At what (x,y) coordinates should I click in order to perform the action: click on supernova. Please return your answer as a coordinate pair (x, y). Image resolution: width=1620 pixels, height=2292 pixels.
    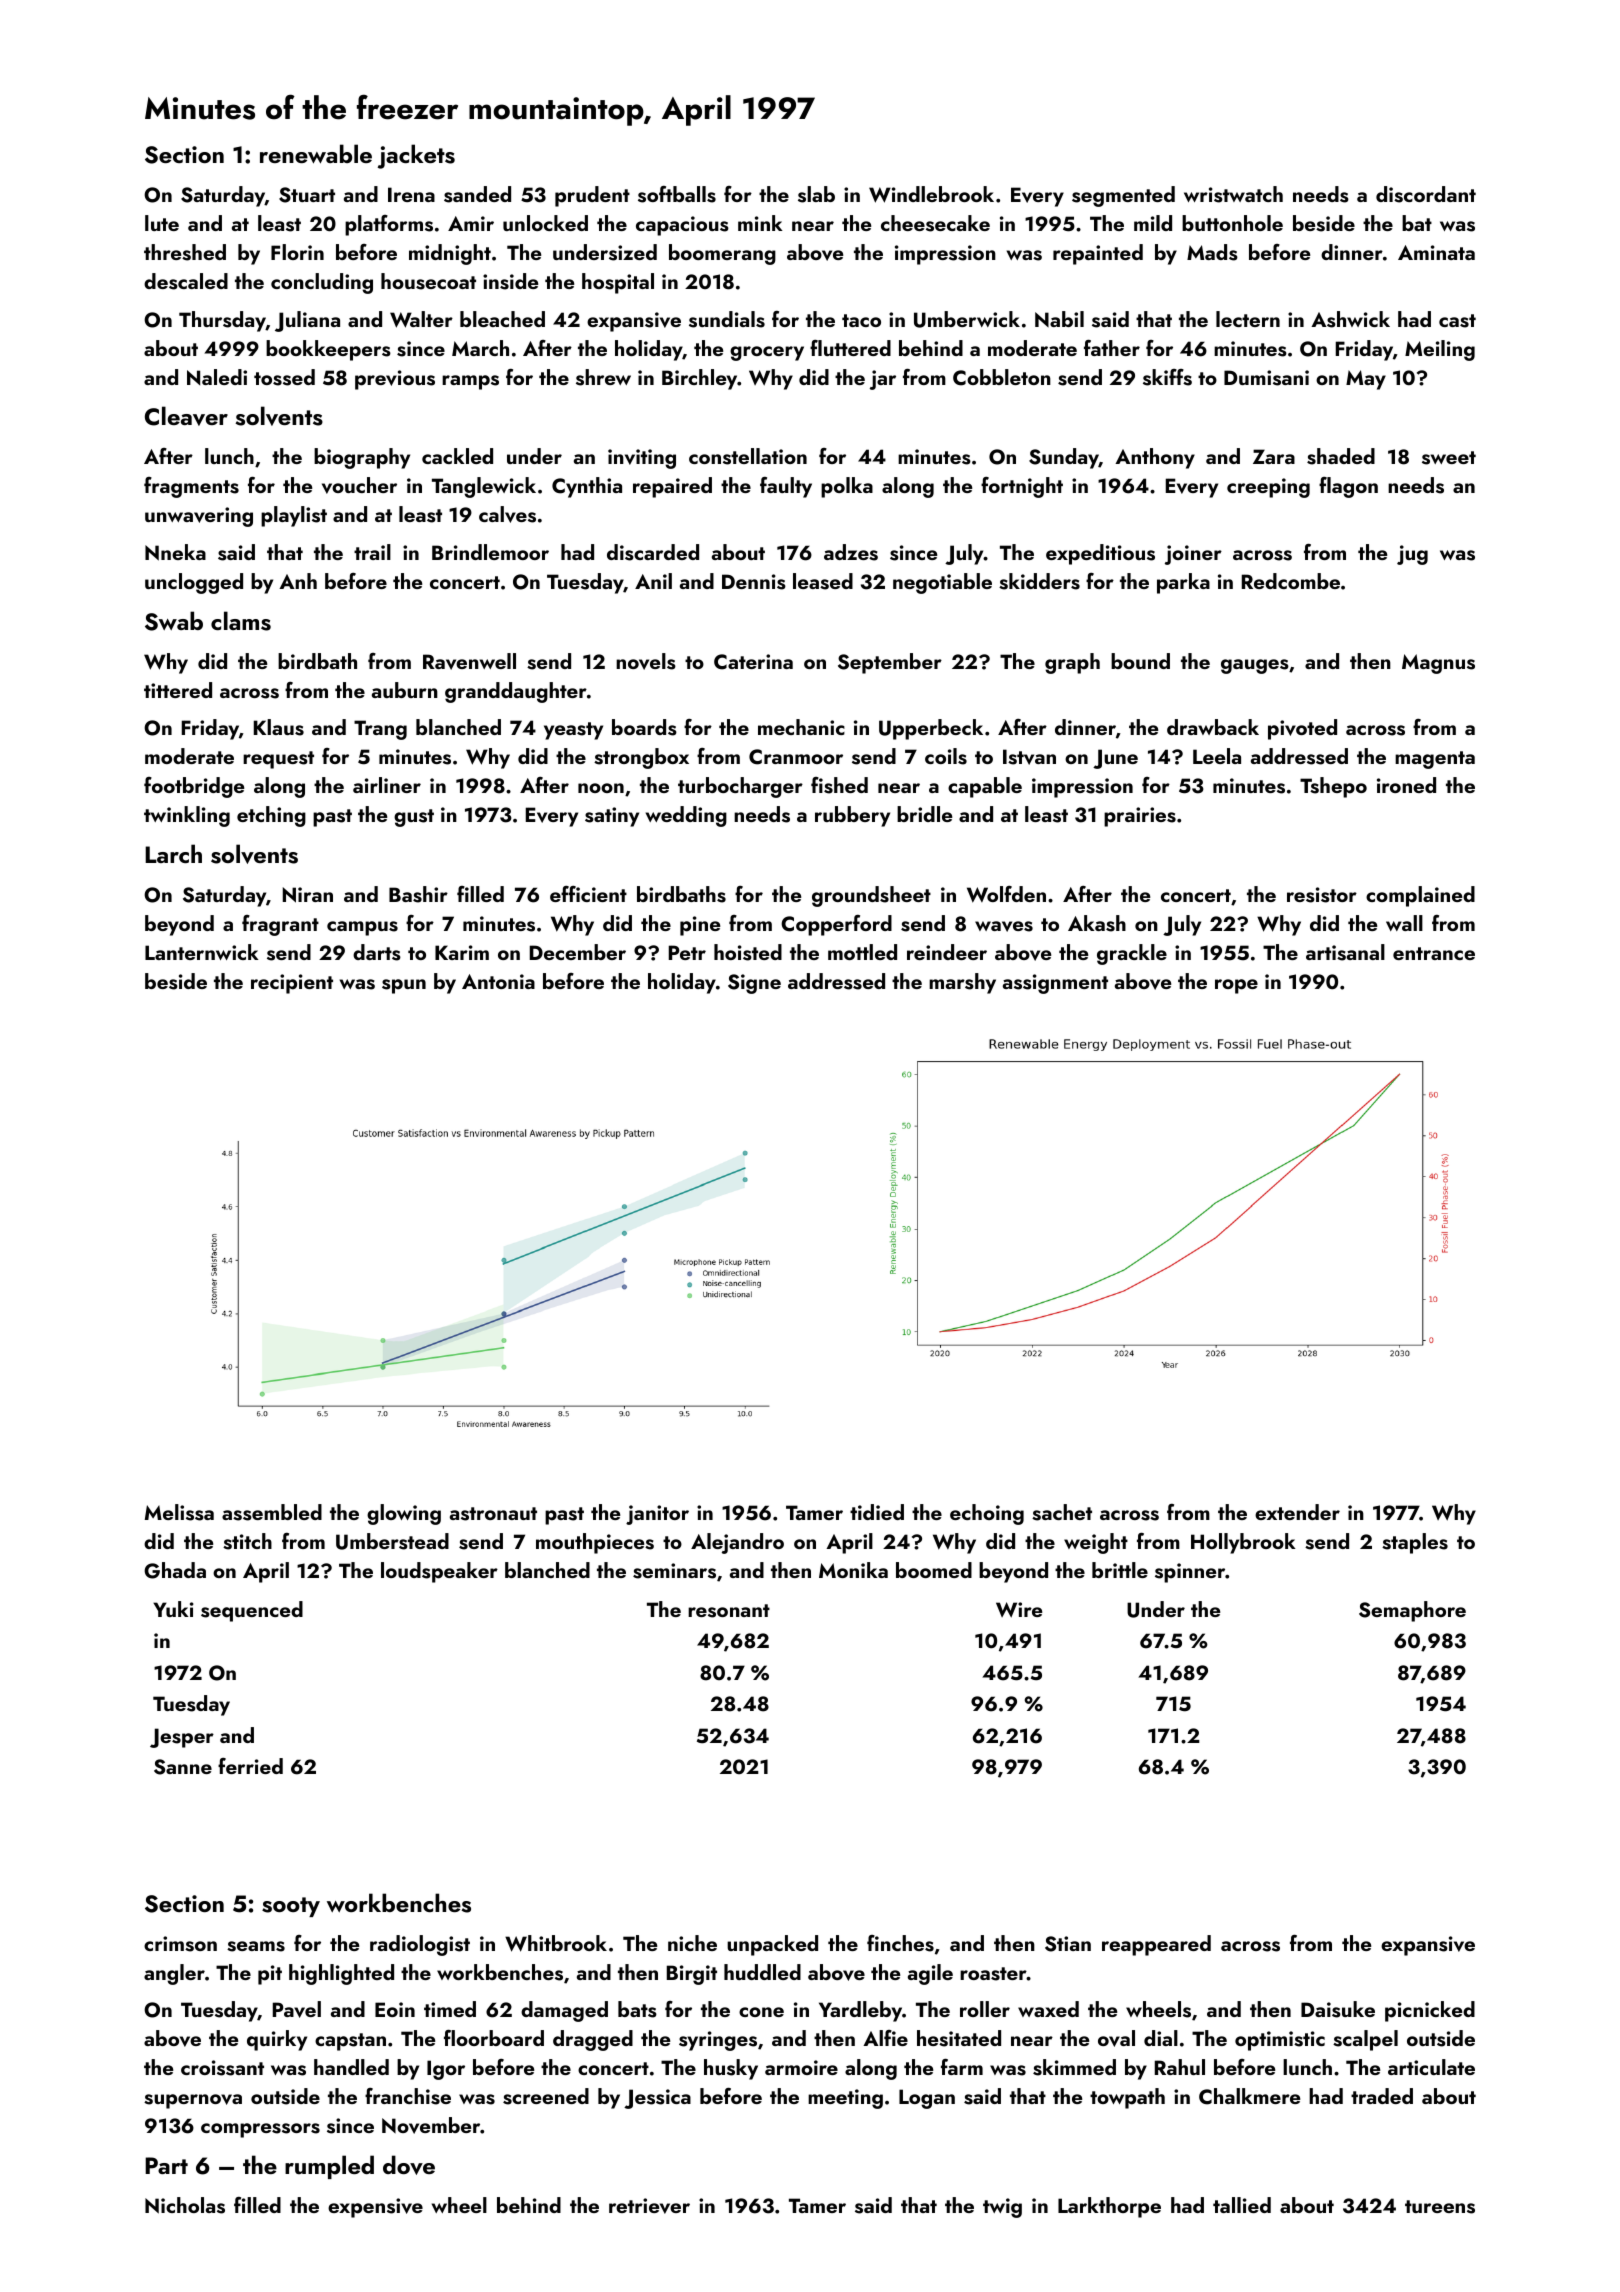
    Looking at the image, I should click on (193, 2101).
